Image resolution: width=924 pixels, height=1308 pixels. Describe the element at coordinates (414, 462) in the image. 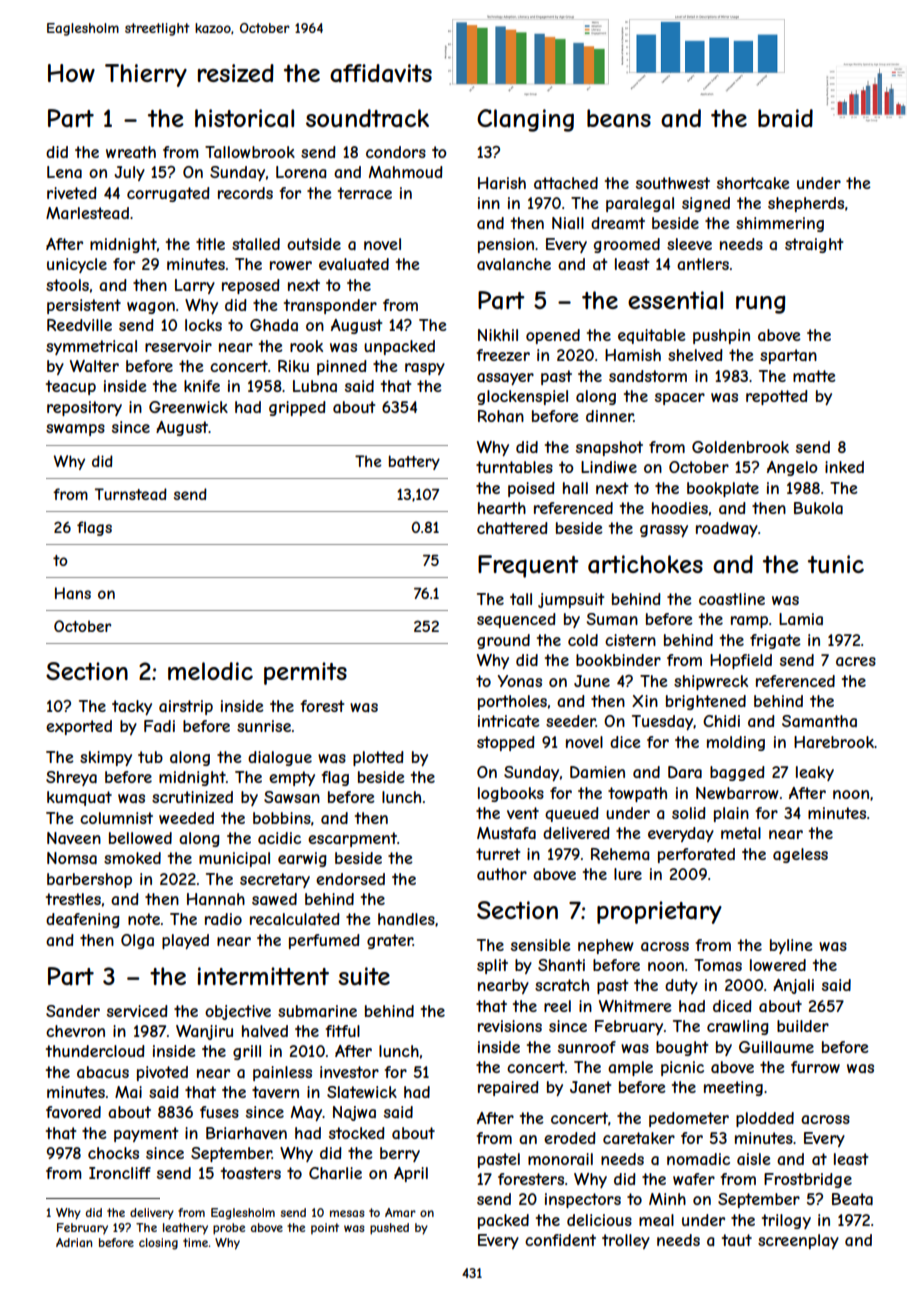

I see `battery` at that location.
